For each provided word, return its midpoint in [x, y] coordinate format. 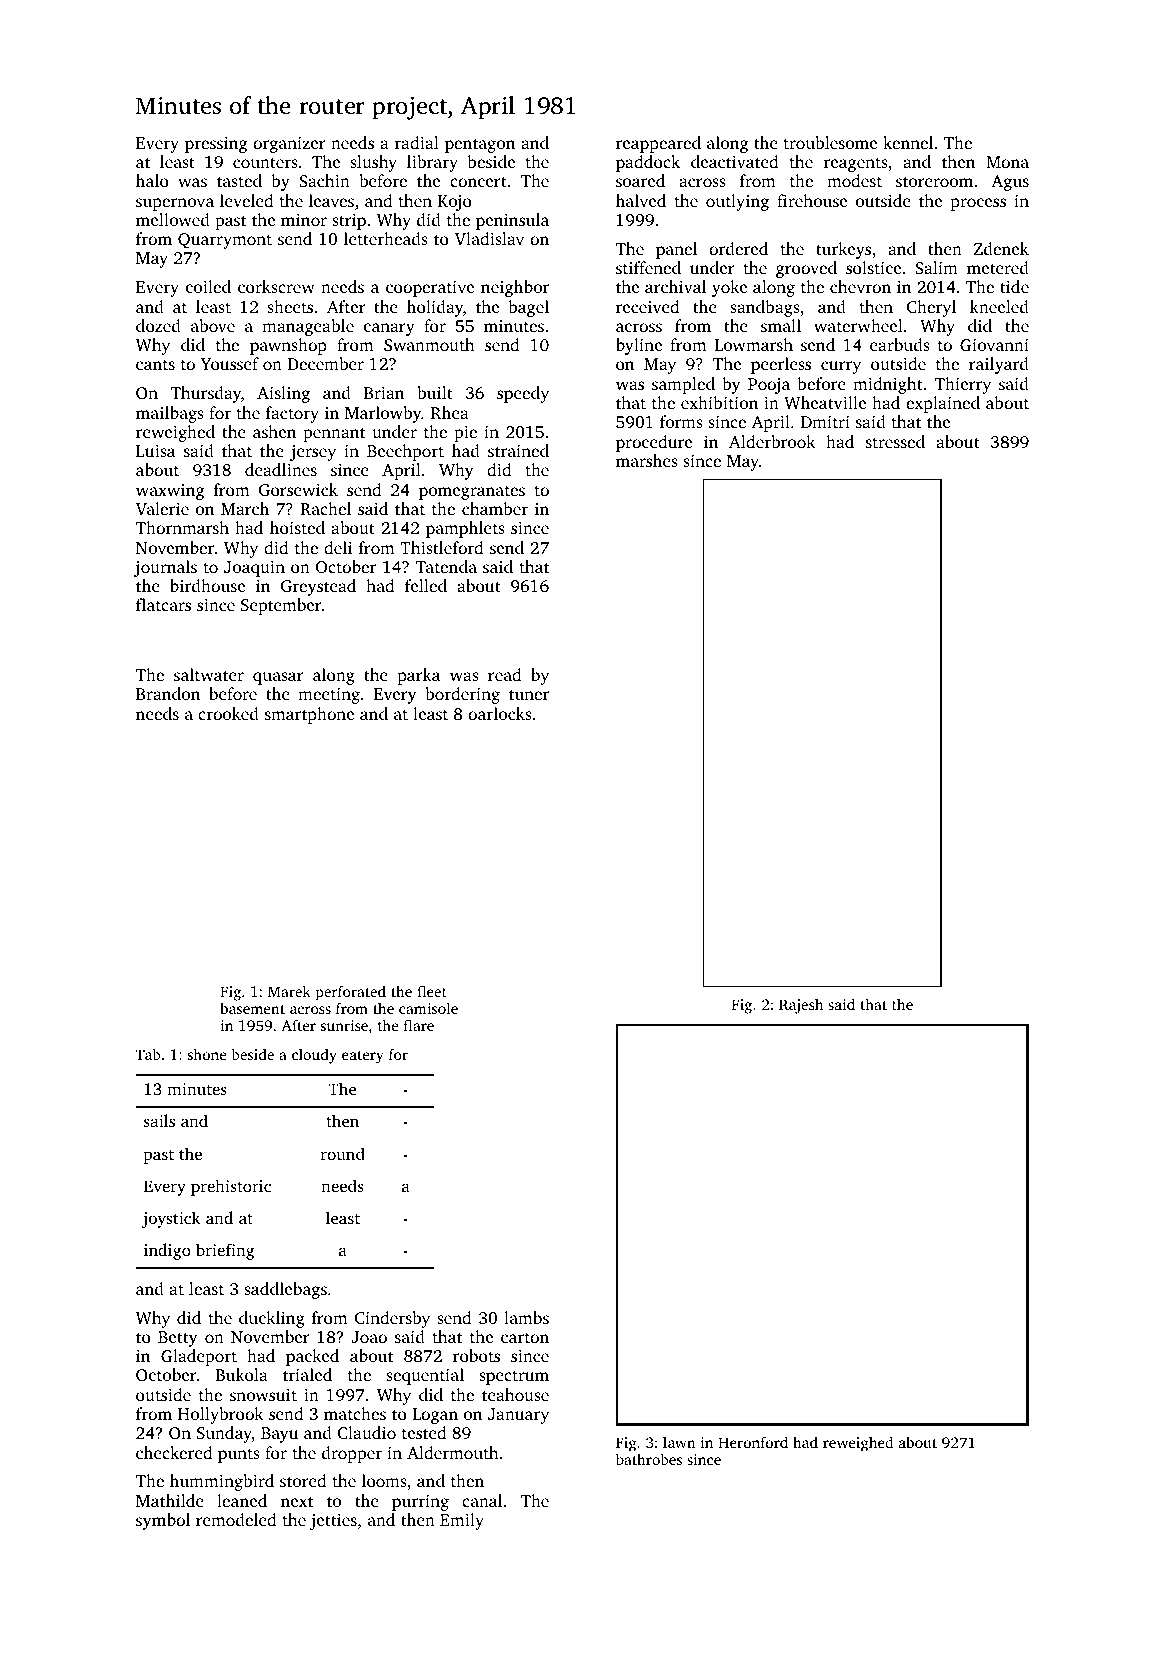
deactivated [734, 161]
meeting [329, 696]
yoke [729, 288]
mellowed [173, 219]
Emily [462, 1521]
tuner [529, 694]
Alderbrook [772, 441]
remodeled [236, 1519]
